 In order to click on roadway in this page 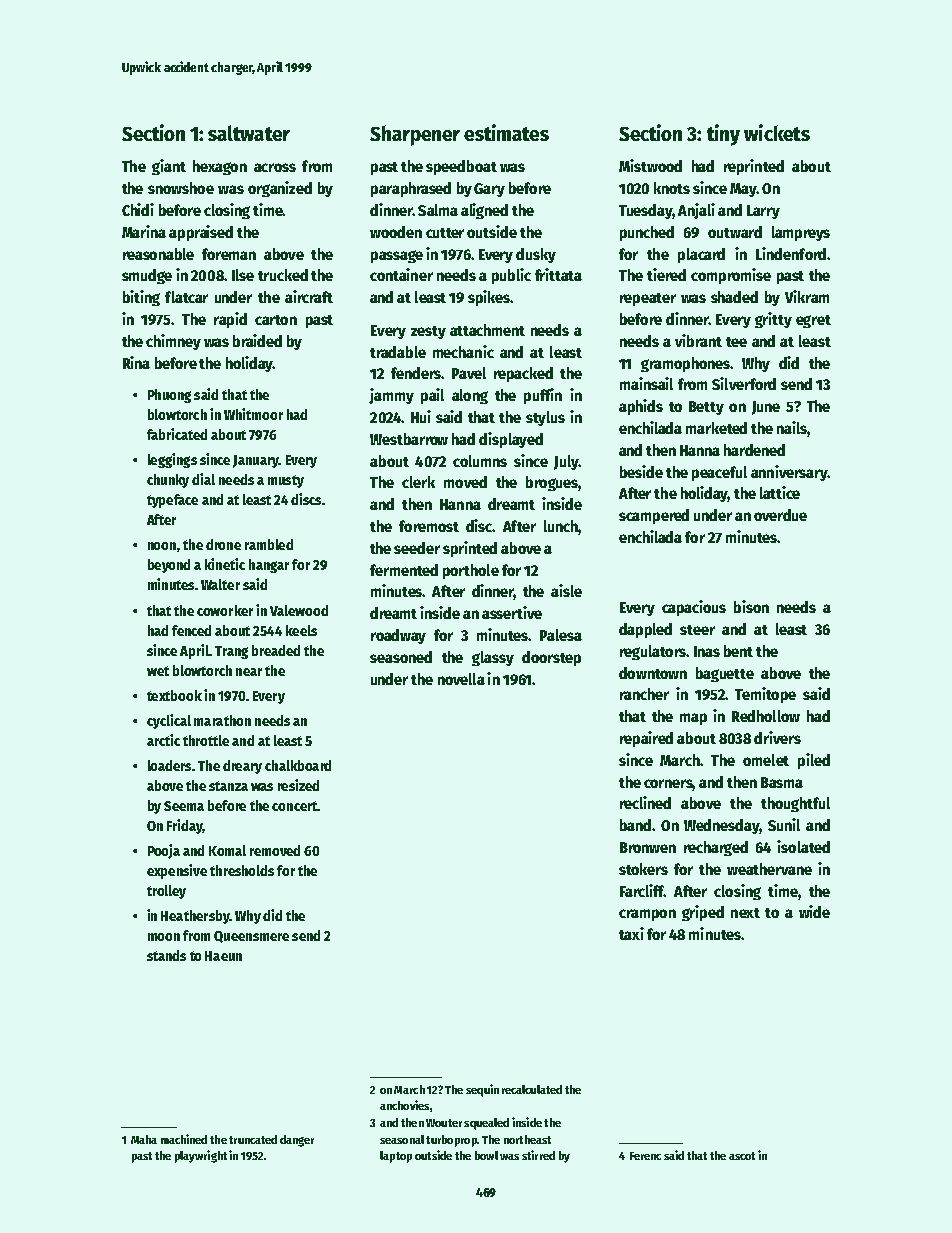, I will do `click(398, 636)`.
